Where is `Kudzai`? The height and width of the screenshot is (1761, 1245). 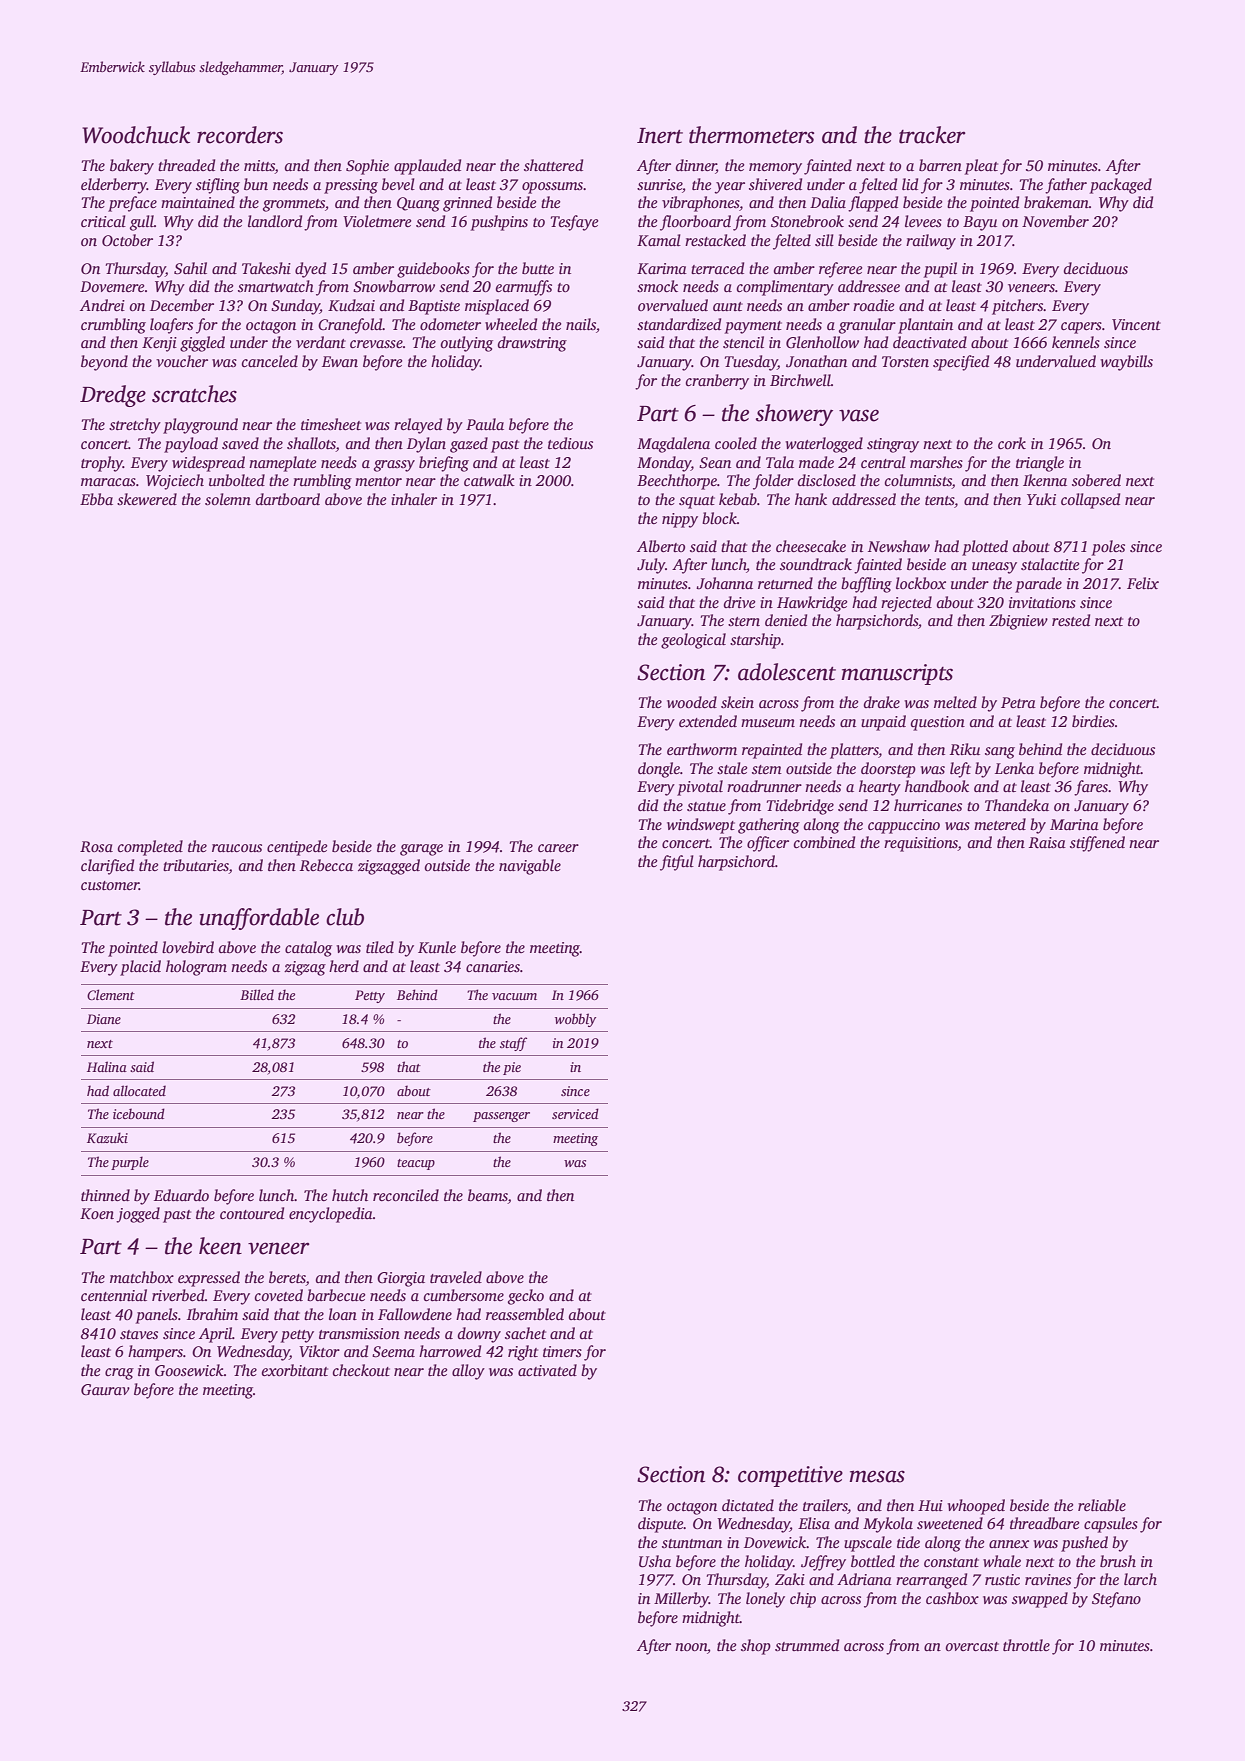 Kudzai is located at coordinates (351, 305).
